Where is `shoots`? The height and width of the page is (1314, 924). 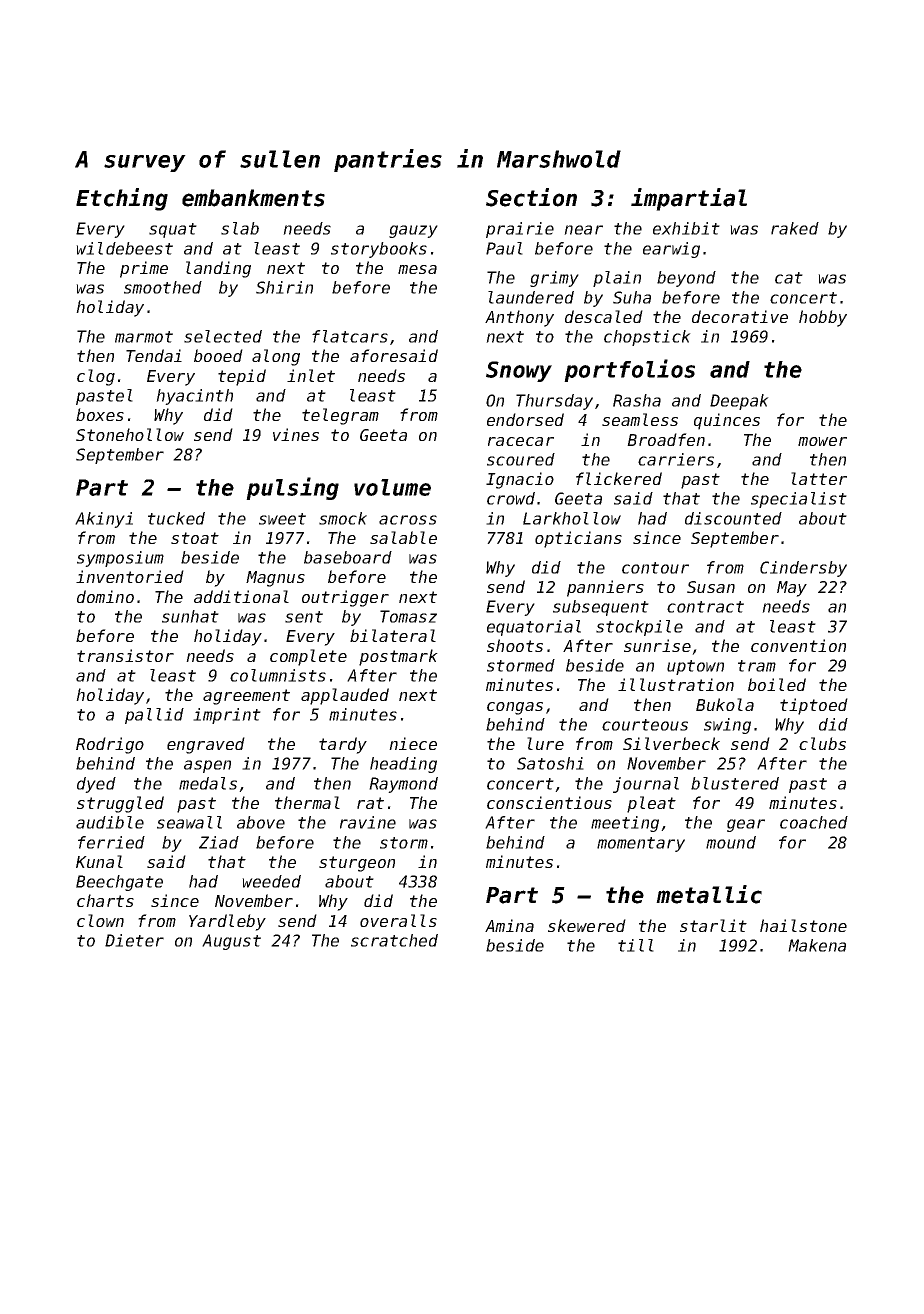 shoots is located at coordinates (515, 645).
